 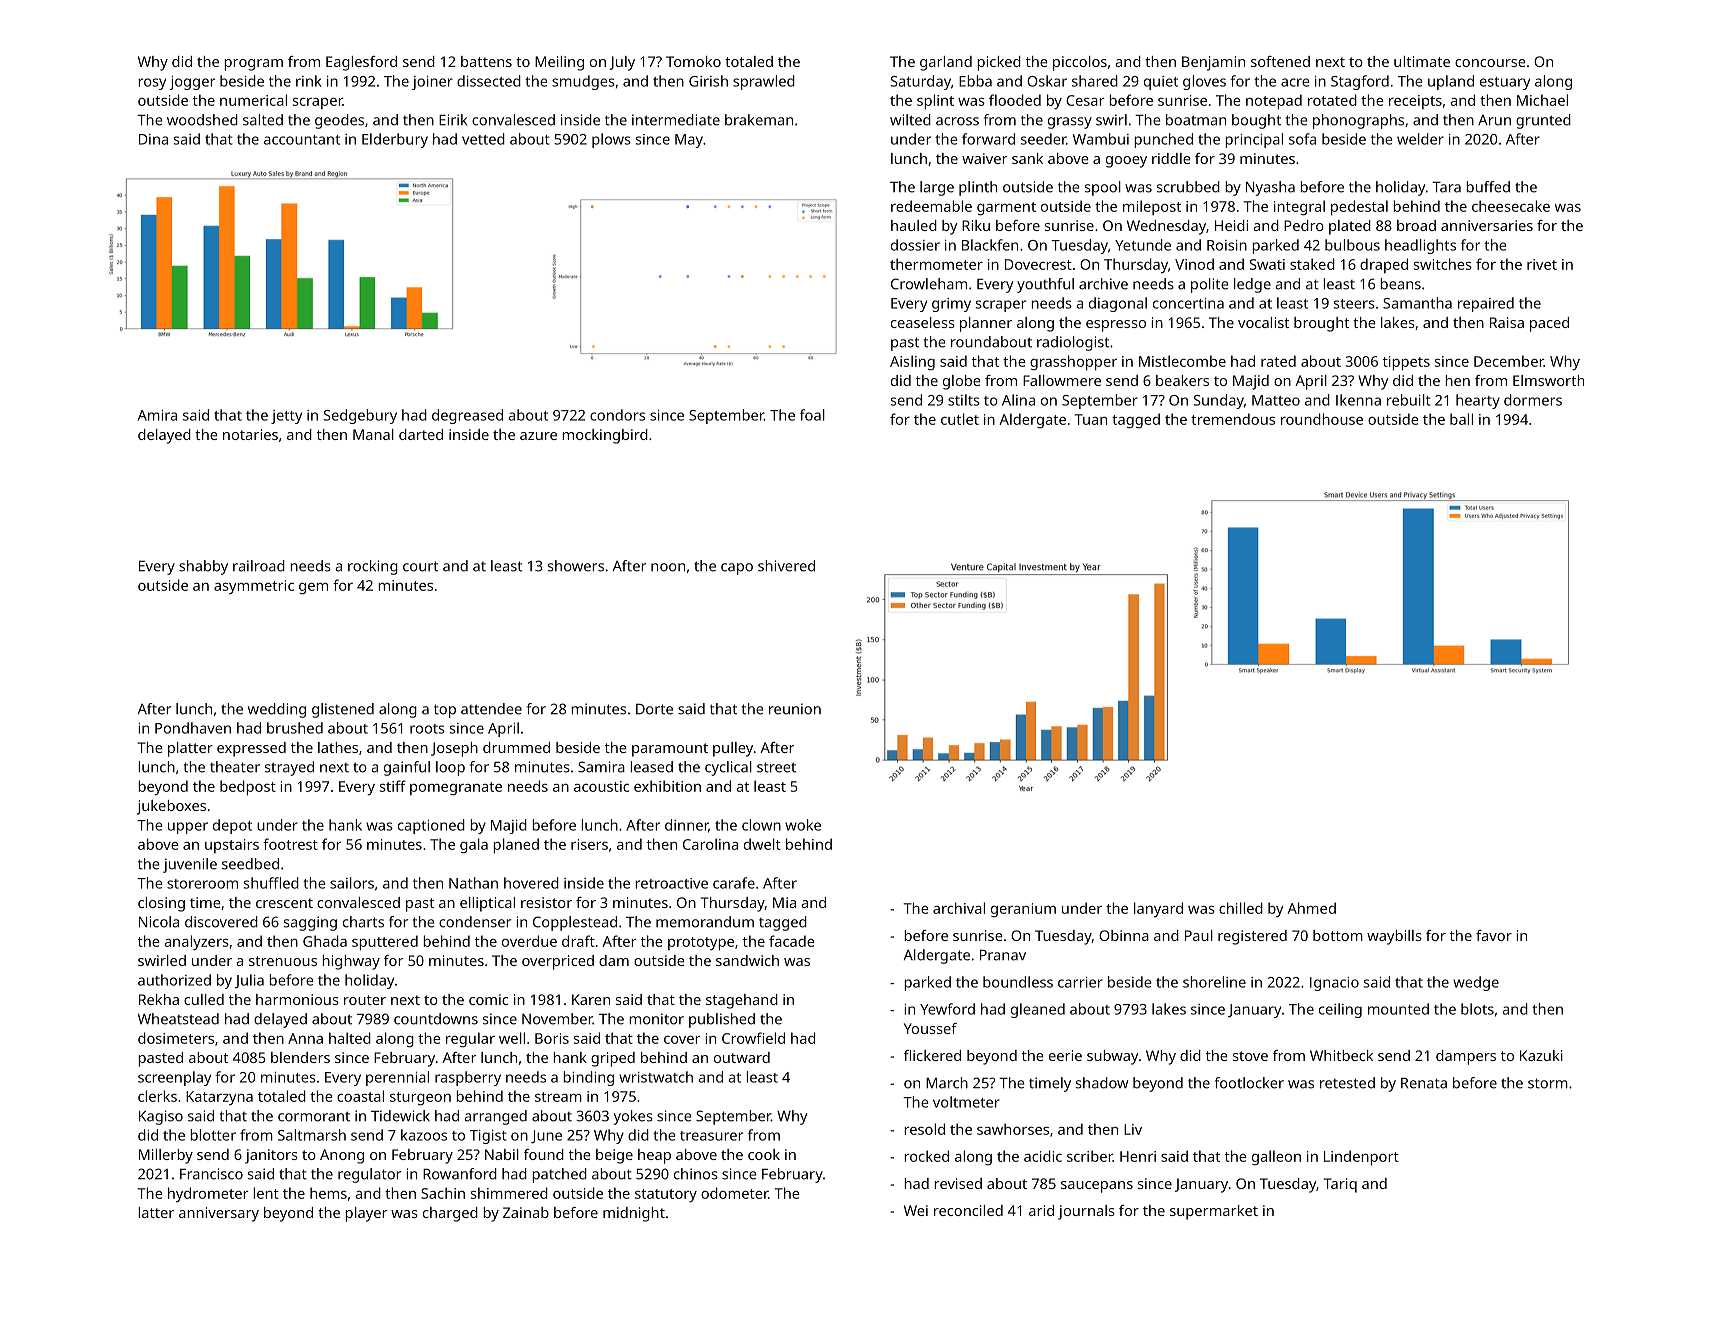 I want to click on chilled, so click(x=1241, y=908).
